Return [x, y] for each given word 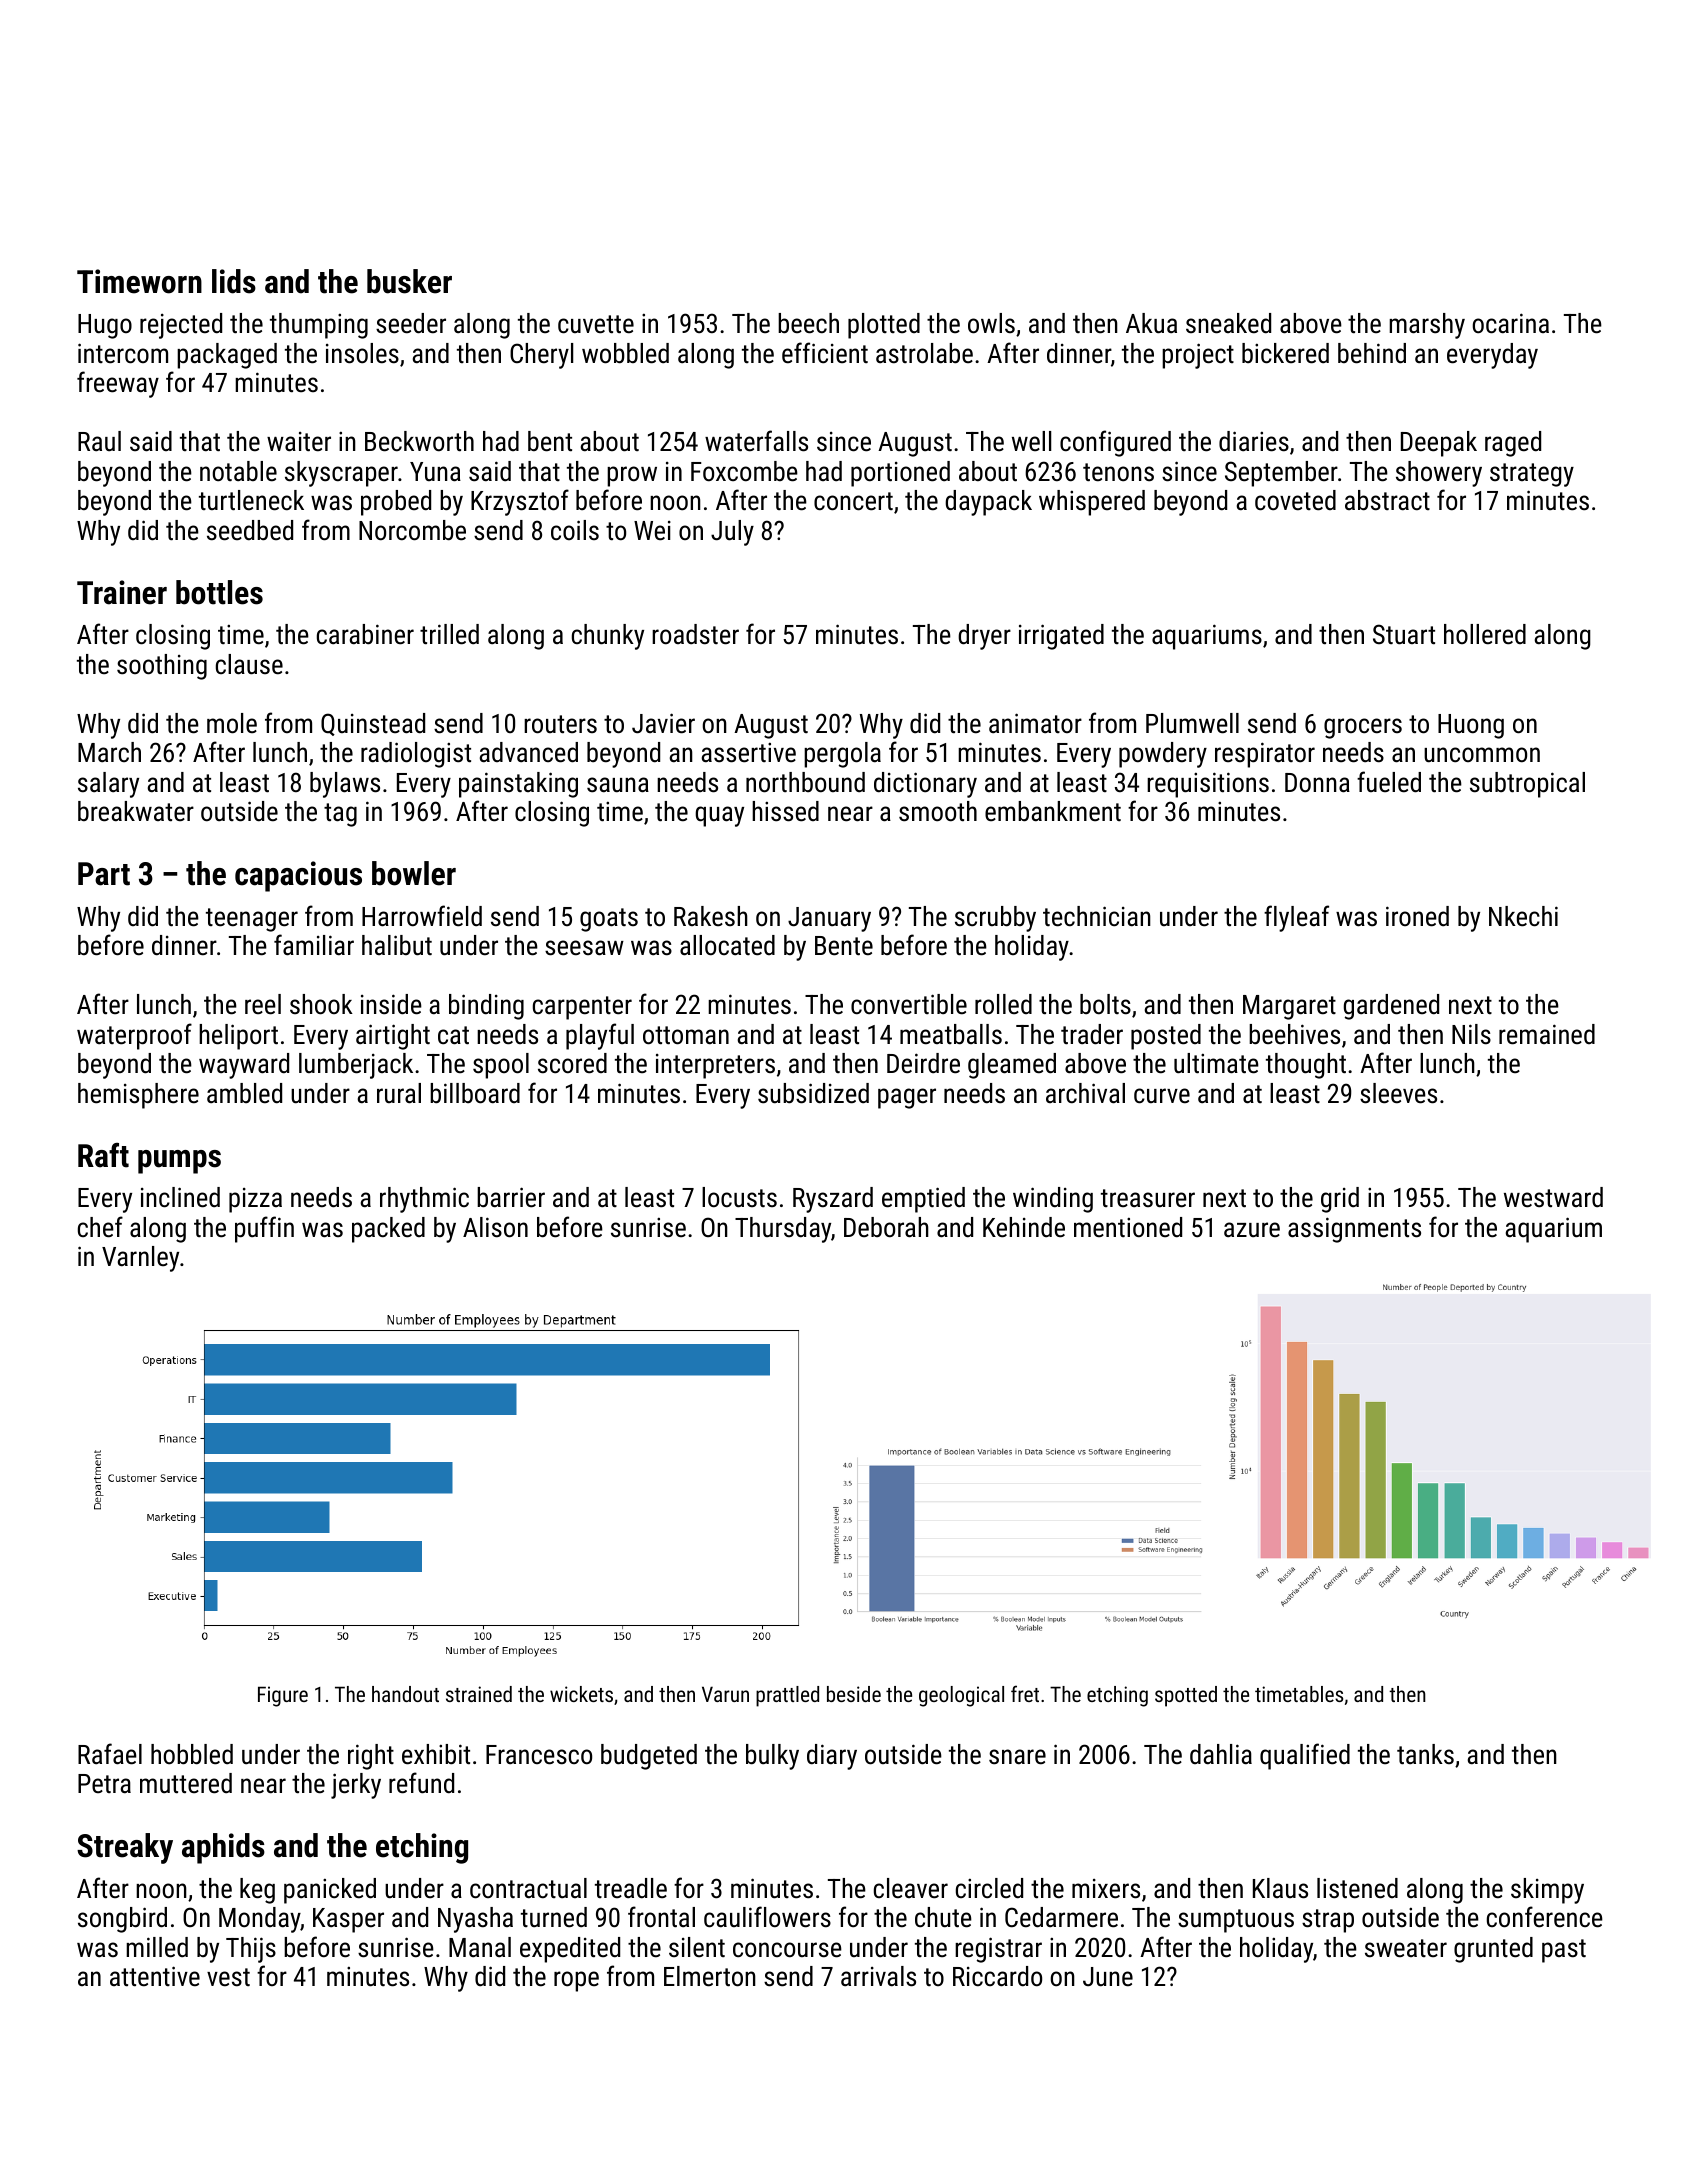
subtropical [1527, 785]
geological [961, 1696]
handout [405, 1694]
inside [391, 1004]
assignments [1354, 1230]
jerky [356, 1786]
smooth [938, 811]
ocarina [1510, 323]
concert [853, 501]
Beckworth [419, 441]
